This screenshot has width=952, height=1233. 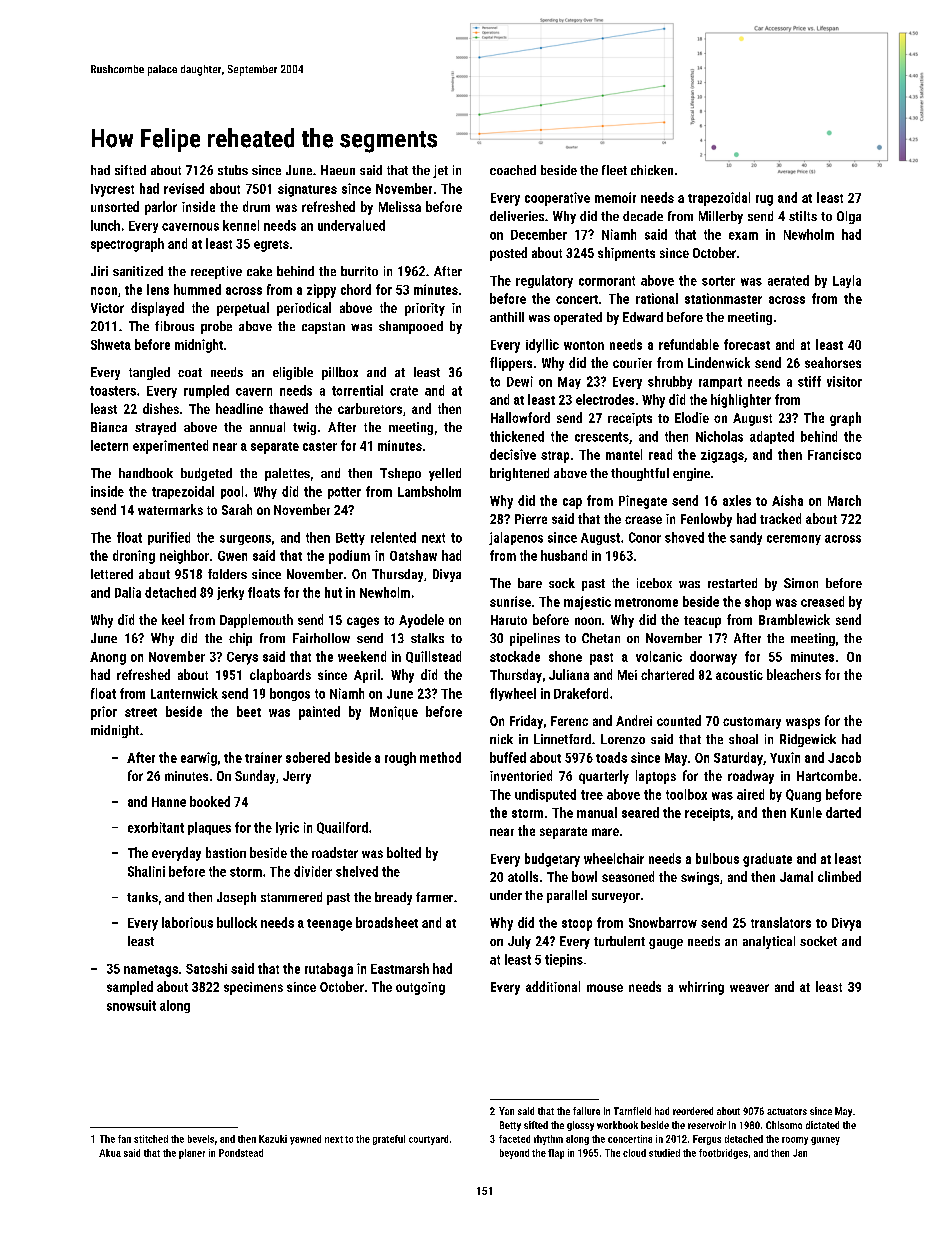 What do you see at coordinates (684, 537) in the screenshot?
I see `shoved` at bounding box center [684, 537].
